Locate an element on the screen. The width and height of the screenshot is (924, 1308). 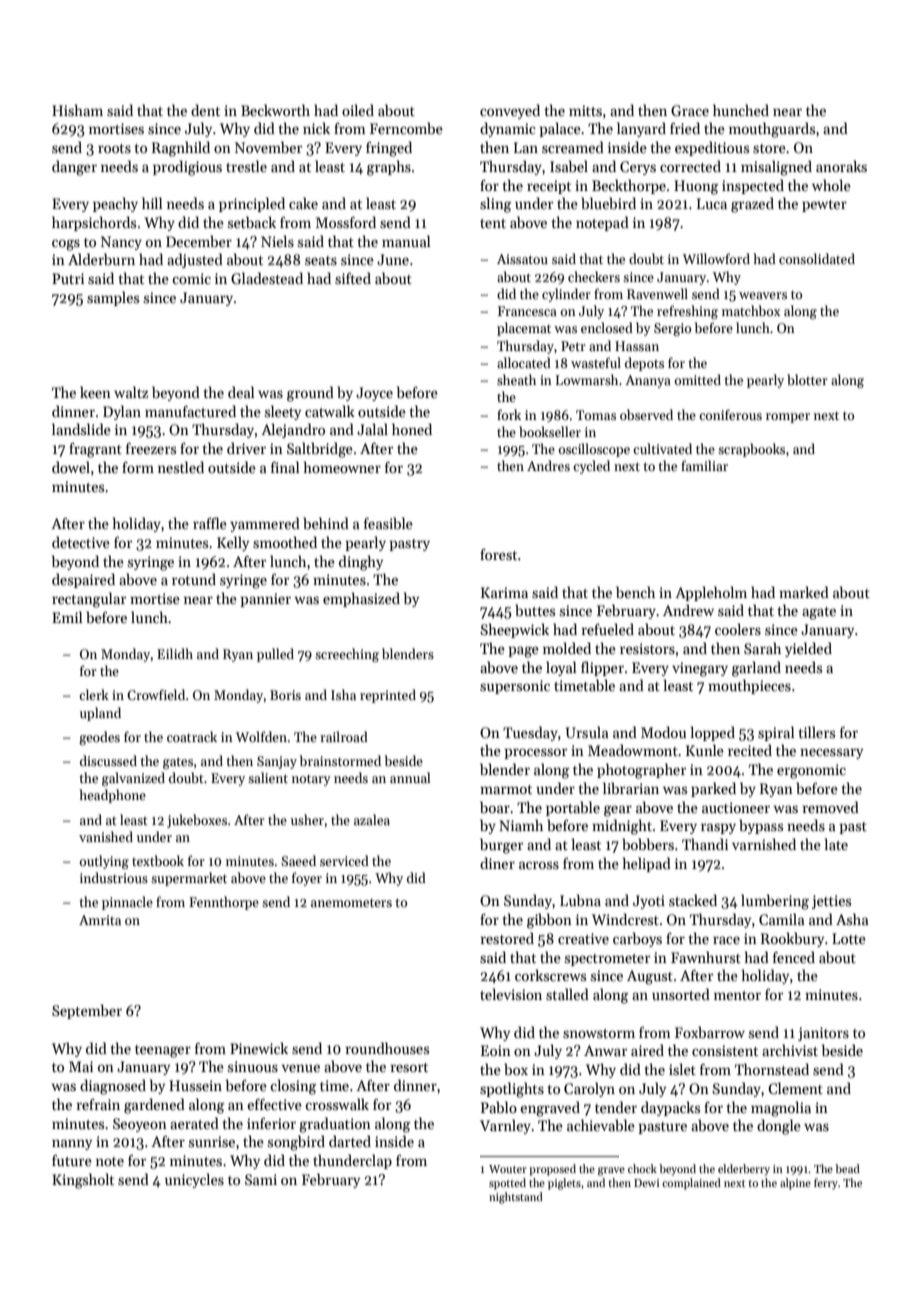
observed is located at coordinates (646, 414).
